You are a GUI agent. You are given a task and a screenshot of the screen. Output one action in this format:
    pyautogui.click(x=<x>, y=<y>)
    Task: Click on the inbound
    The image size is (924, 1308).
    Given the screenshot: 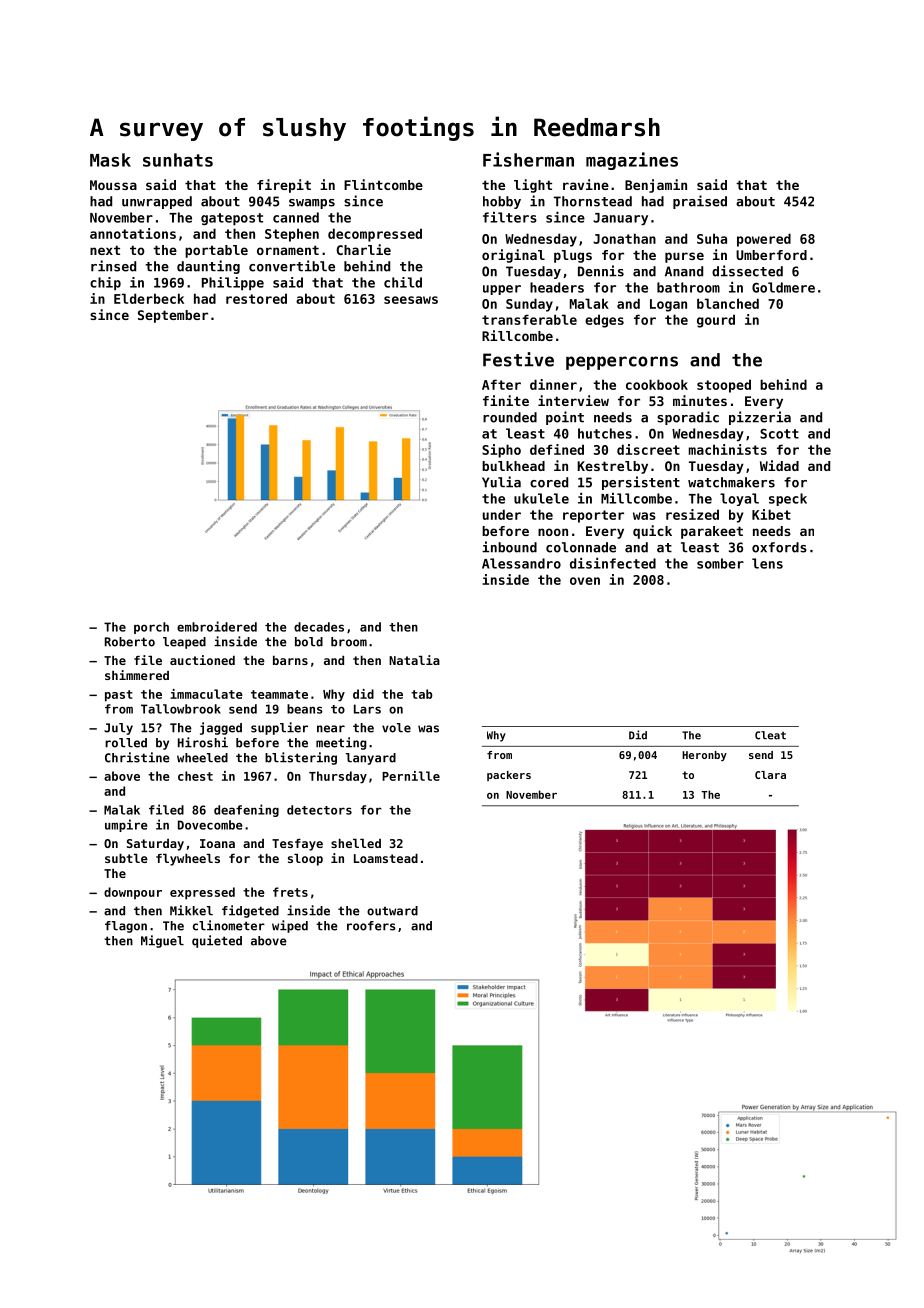 What is the action you would take?
    pyautogui.click(x=509, y=547)
